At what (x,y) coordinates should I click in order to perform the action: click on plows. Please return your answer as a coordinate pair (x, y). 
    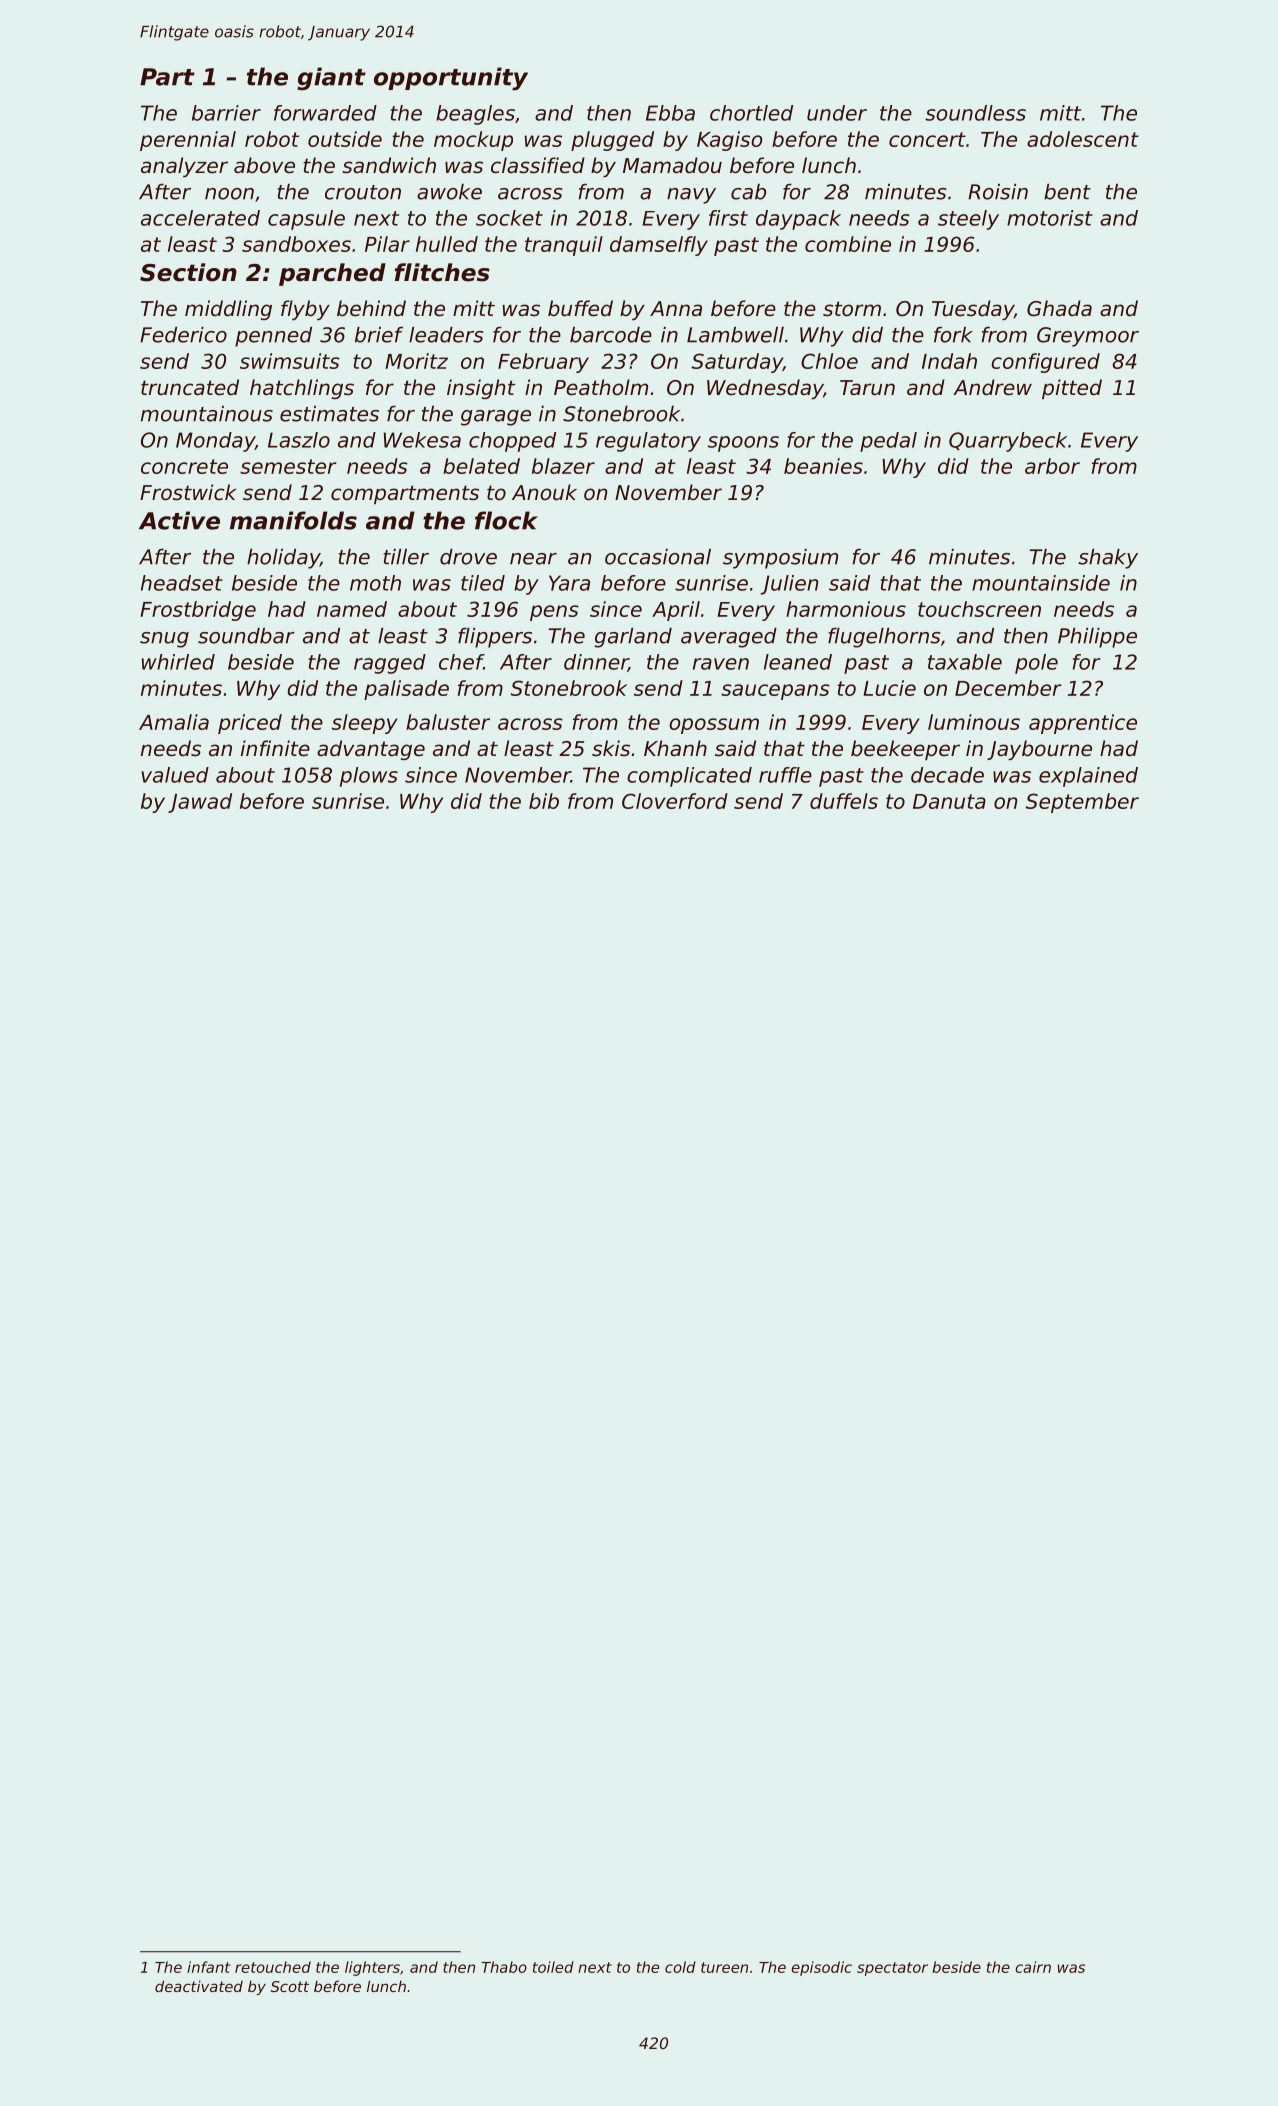
    Looking at the image, I should click on (369, 777).
